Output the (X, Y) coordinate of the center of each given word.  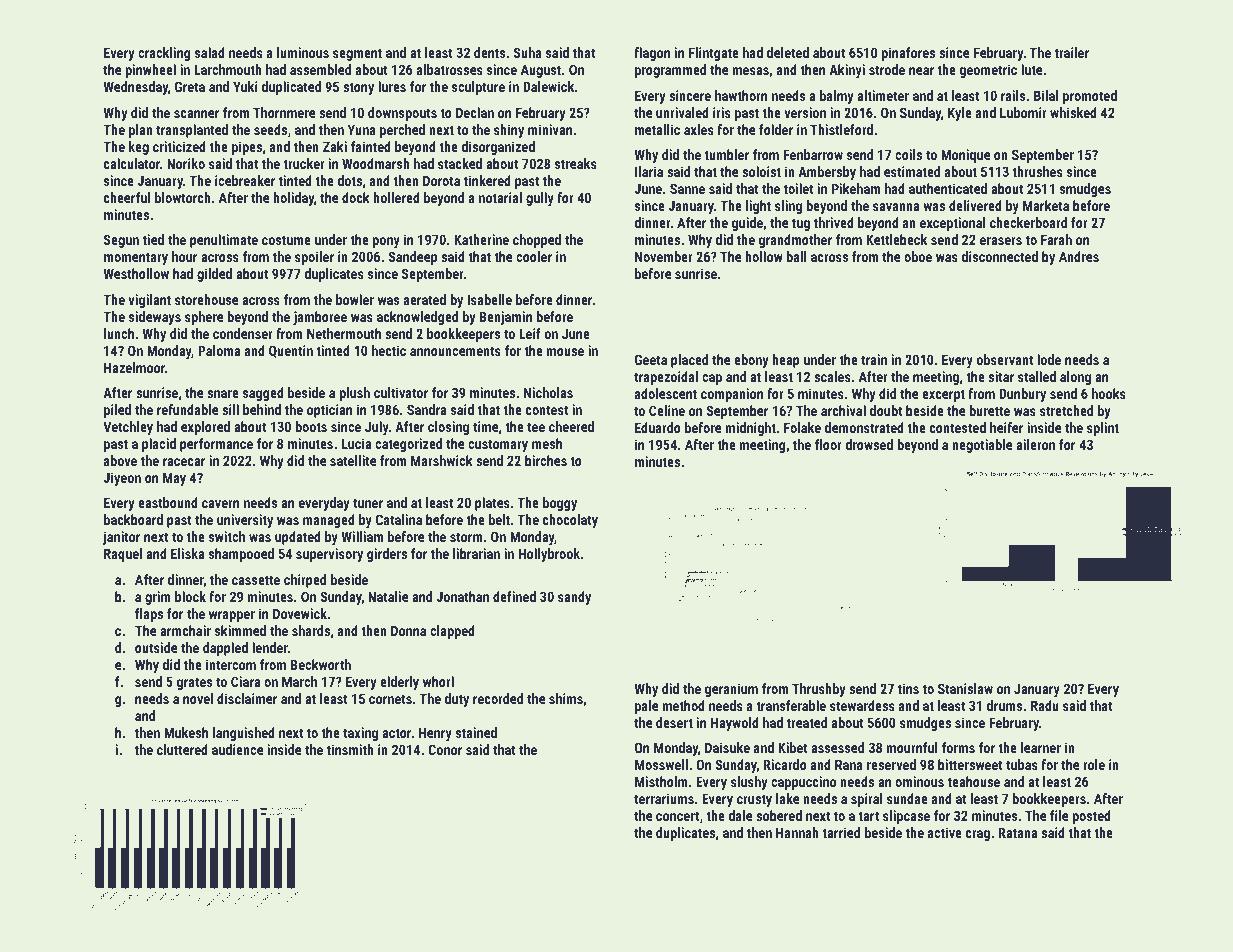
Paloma (219, 350)
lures (392, 86)
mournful (912, 747)
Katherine (481, 239)
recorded (498, 698)
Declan (475, 112)
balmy (837, 97)
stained (476, 732)
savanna (896, 207)
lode (1049, 359)
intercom (231, 664)
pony (386, 242)
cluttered (182, 749)
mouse (565, 352)
